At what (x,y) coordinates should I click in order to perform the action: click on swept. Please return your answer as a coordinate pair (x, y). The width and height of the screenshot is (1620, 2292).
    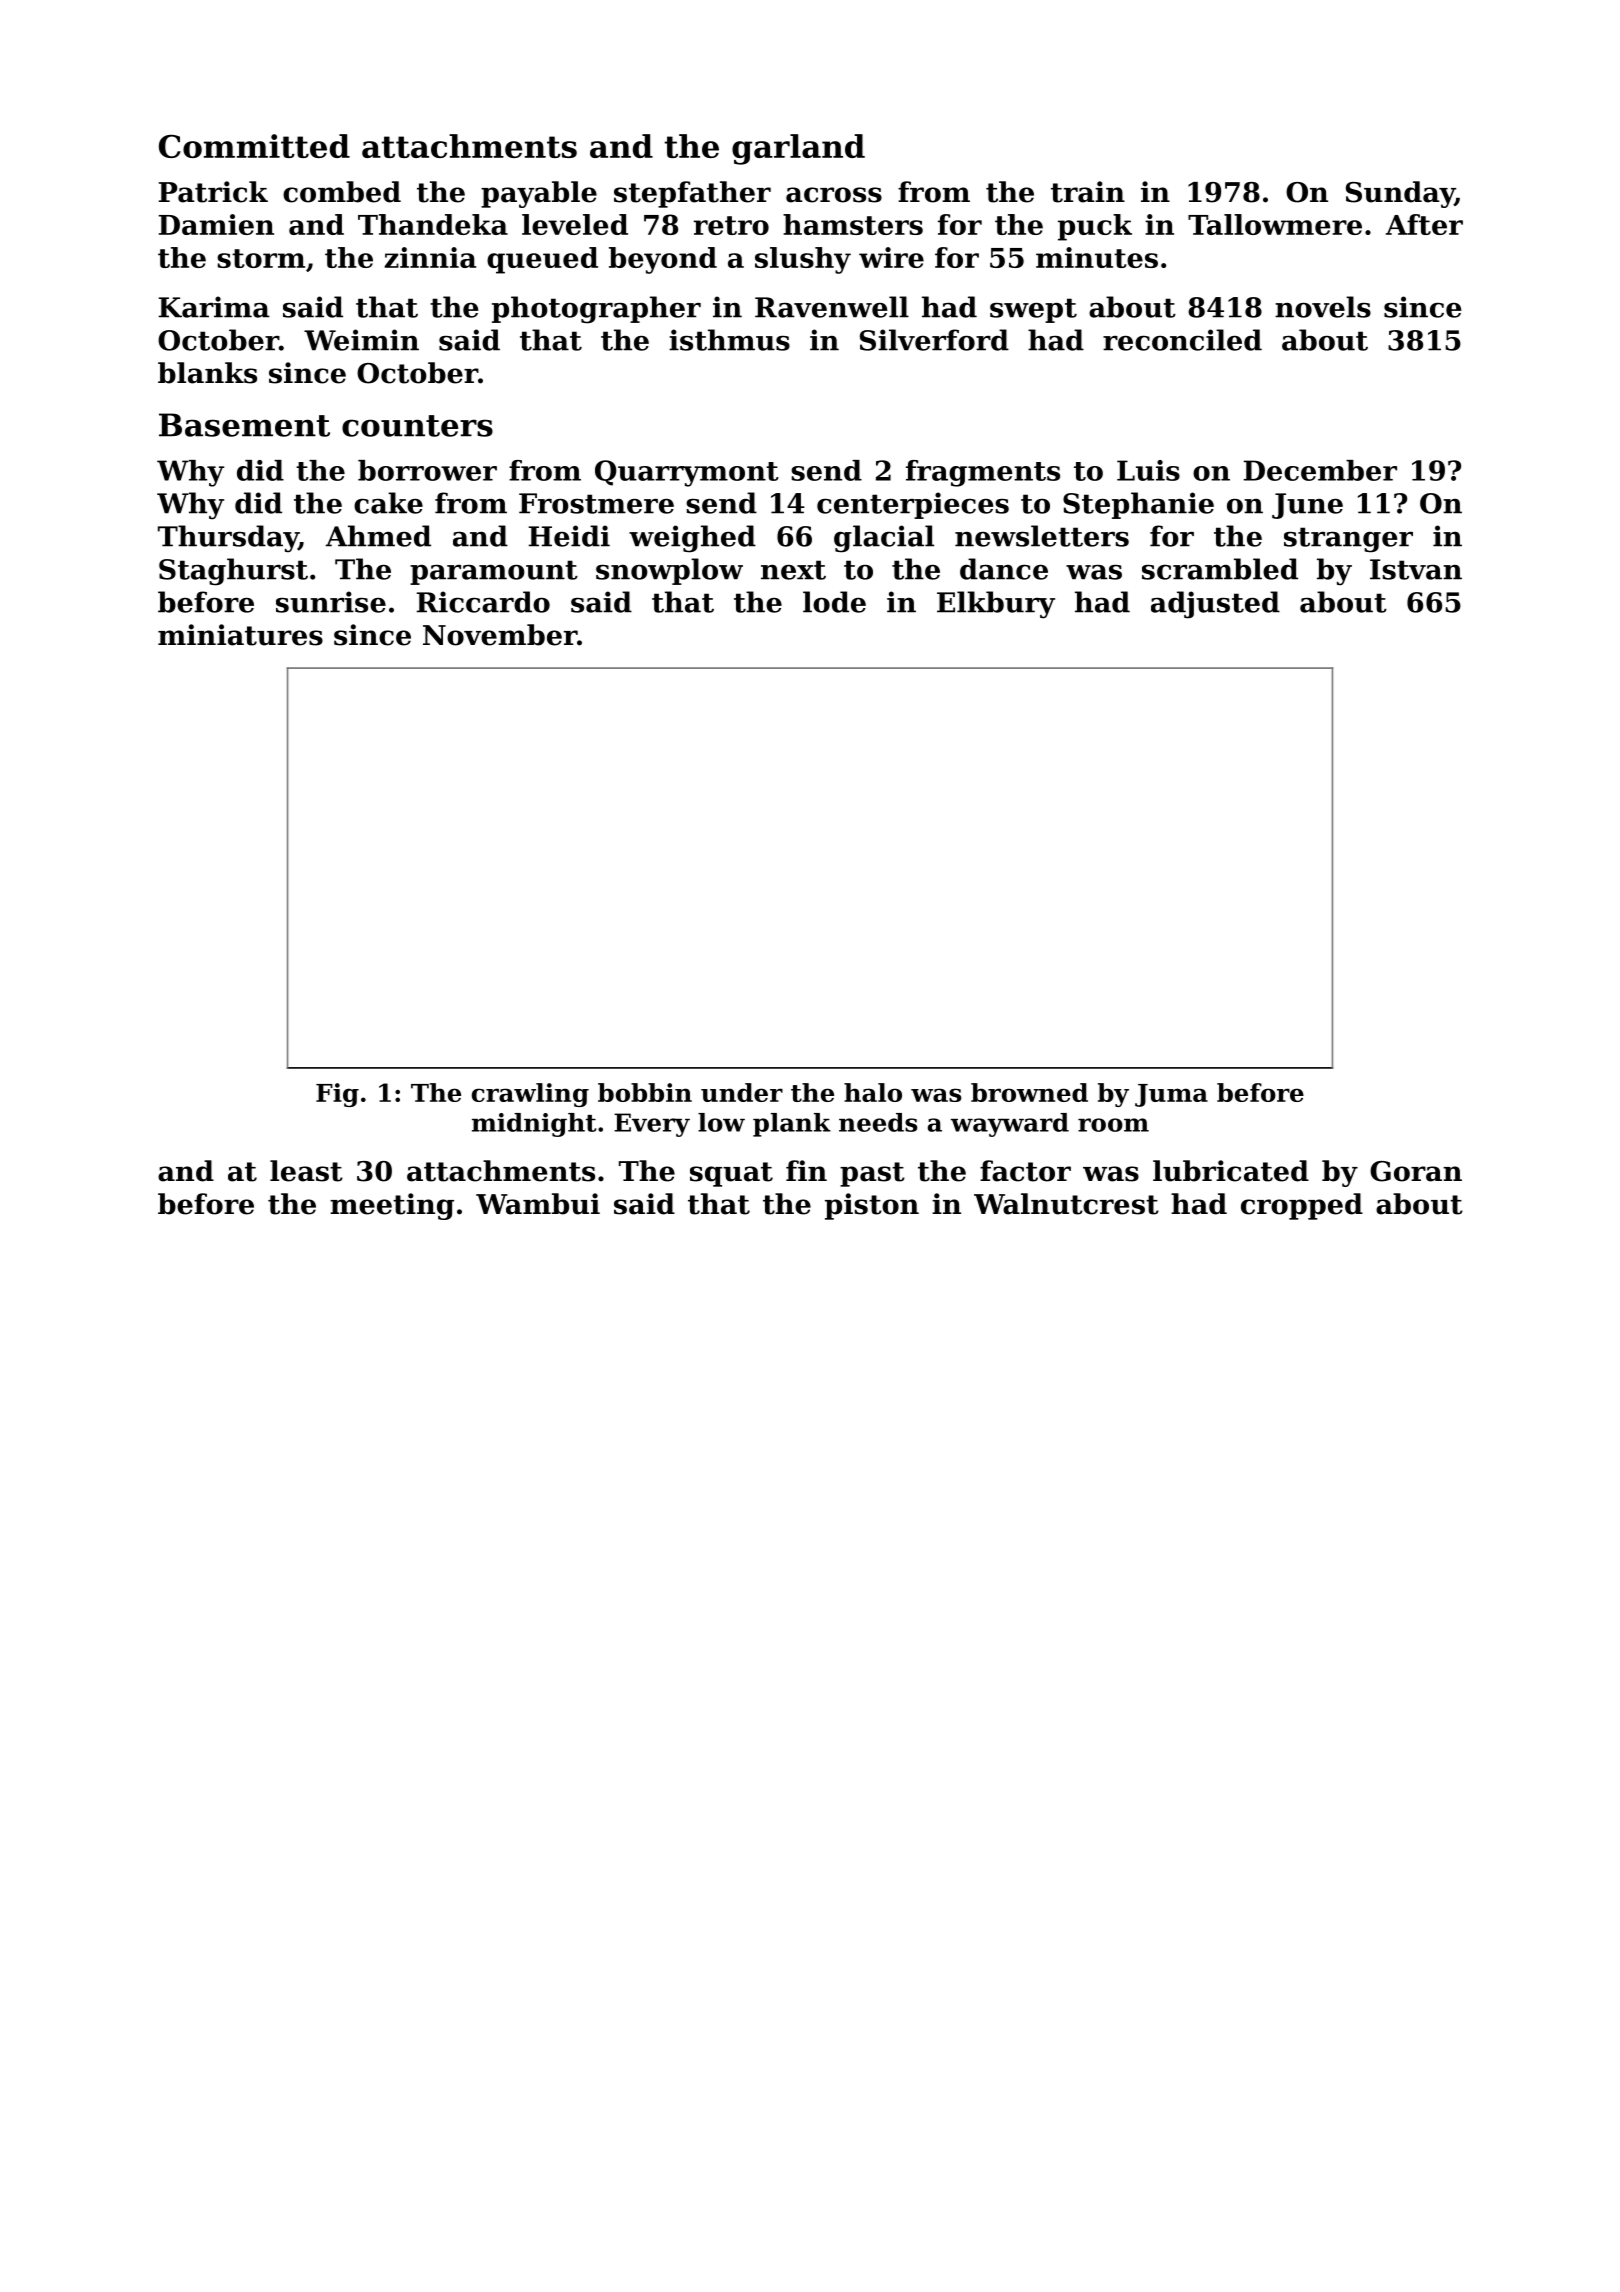
    Looking at the image, I should click on (1033, 310).
